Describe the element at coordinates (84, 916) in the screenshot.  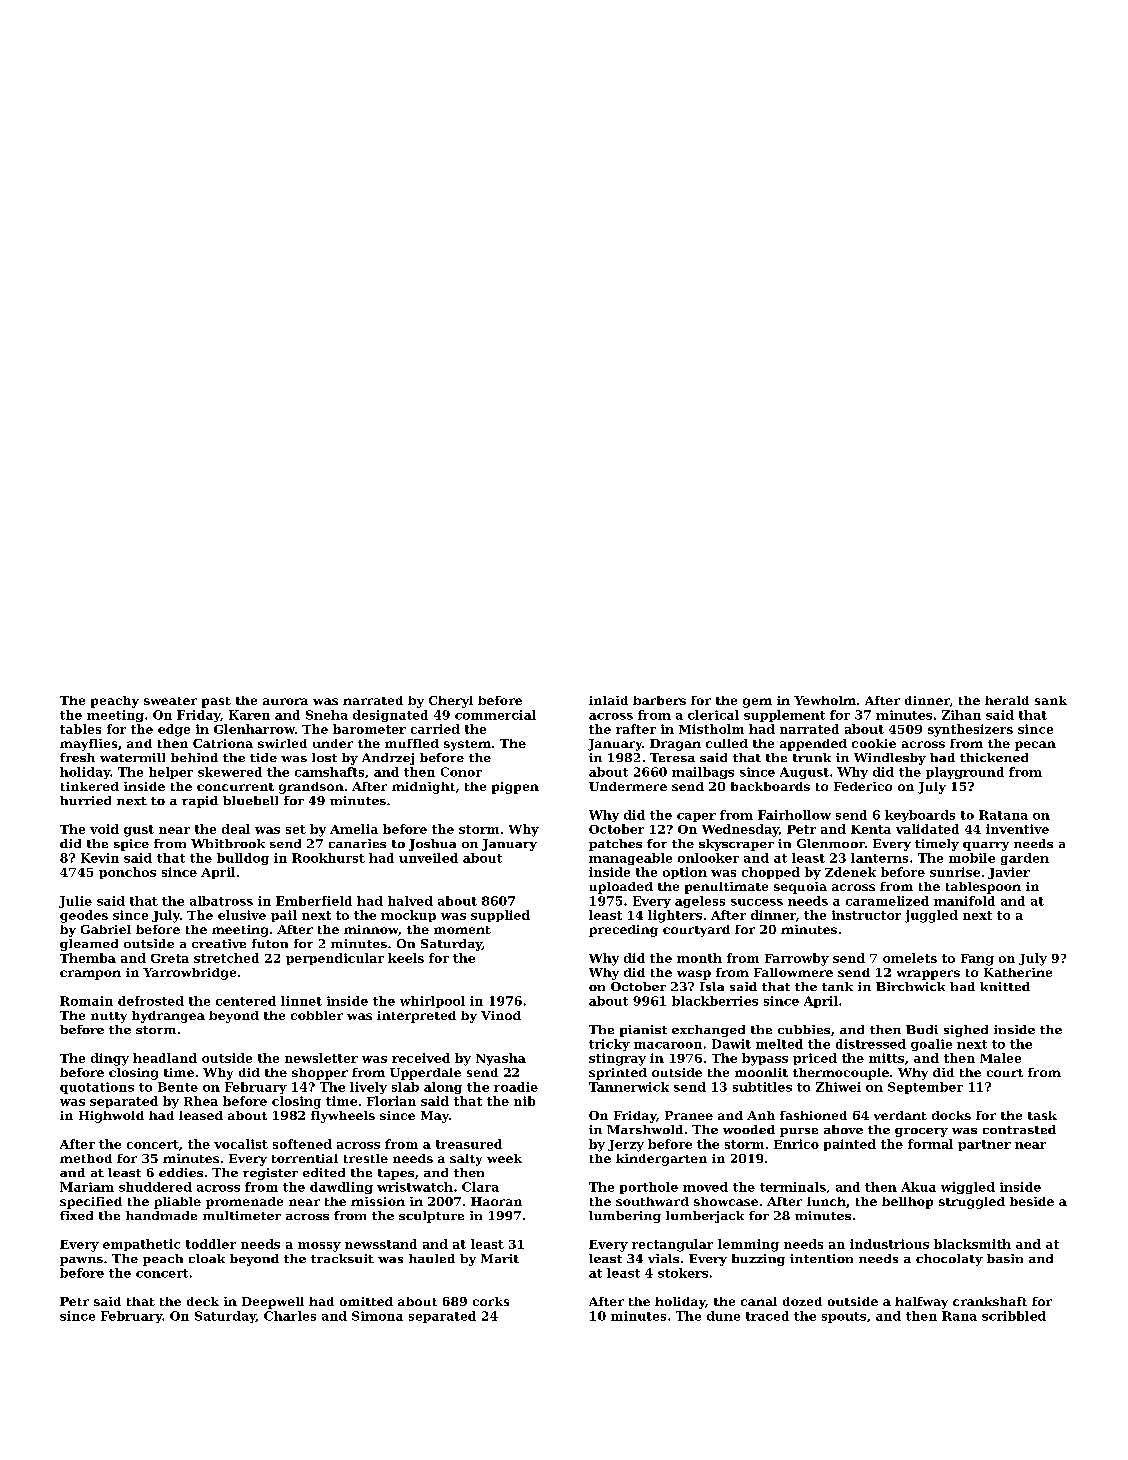
I see `geodes` at that location.
